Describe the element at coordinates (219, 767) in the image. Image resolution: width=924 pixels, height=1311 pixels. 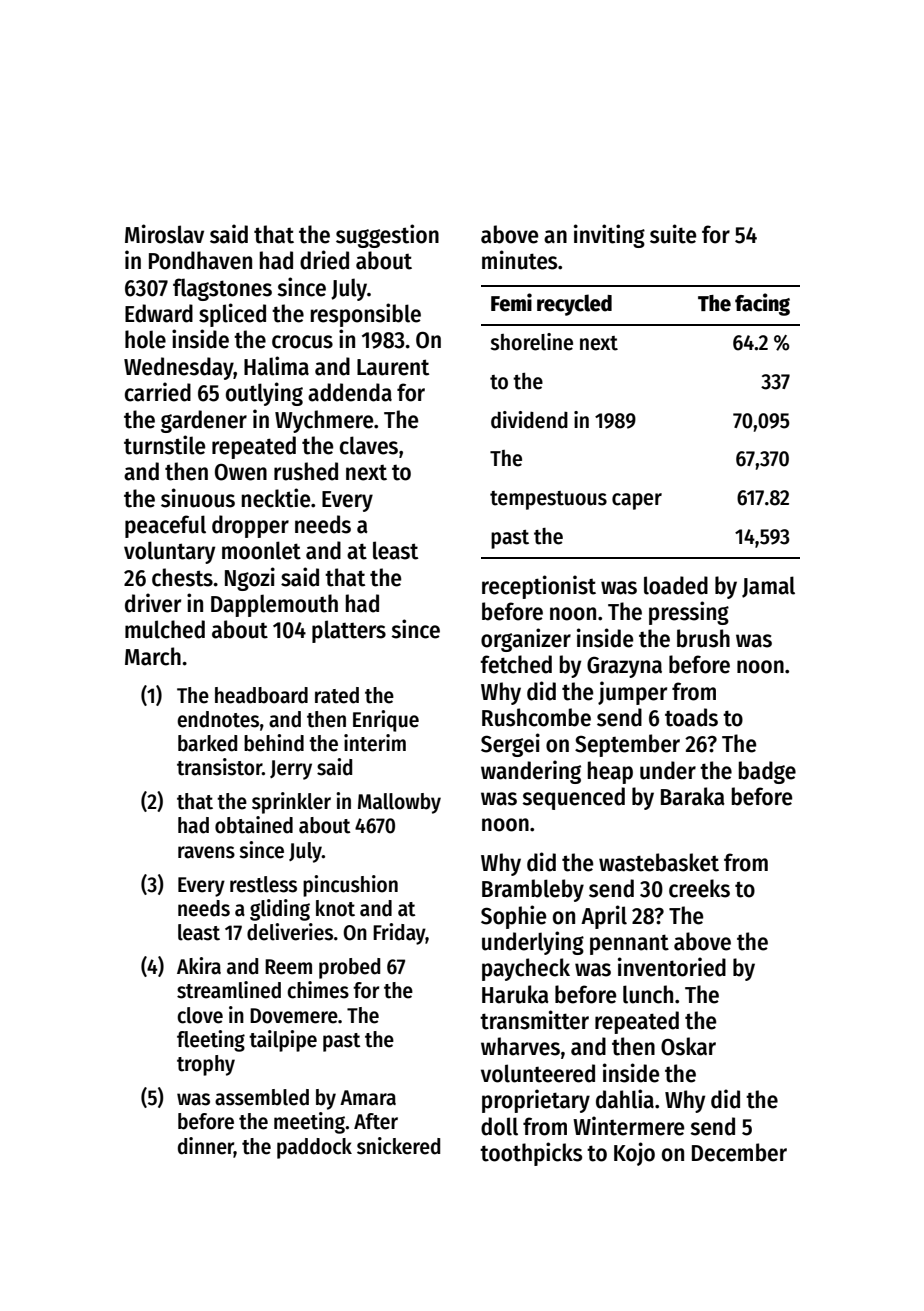
I see `transistor` at that location.
